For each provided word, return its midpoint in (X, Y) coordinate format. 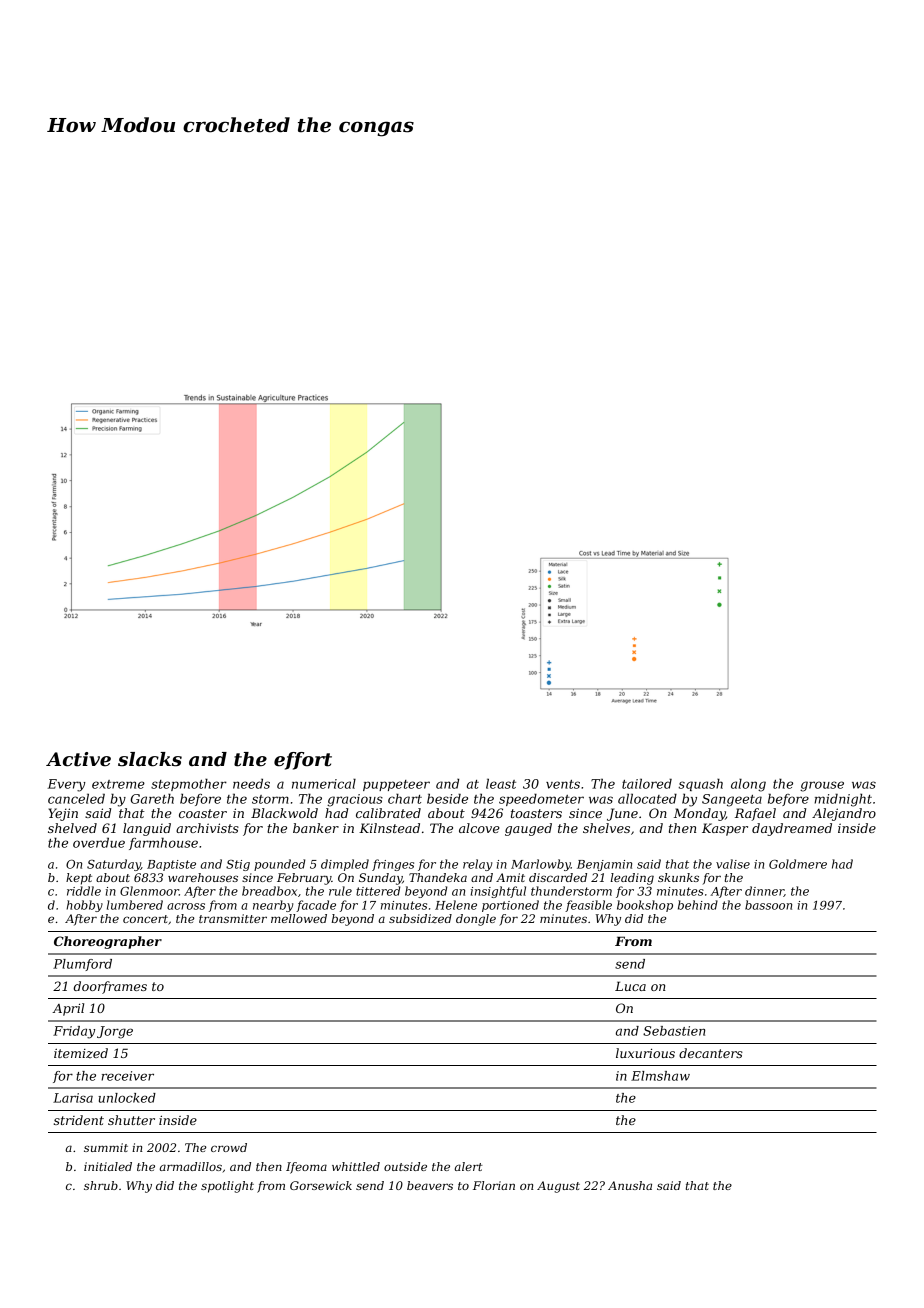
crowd (229, 1147)
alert (468, 1166)
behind (698, 905)
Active (78, 759)
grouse (822, 786)
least (501, 783)
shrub (101, 1185)
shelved (72, 828)
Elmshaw (660, 1076)
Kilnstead (389, 828)
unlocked (127, 1098)
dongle (476, 920)
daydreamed (792, 829)
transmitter (233, 918)
